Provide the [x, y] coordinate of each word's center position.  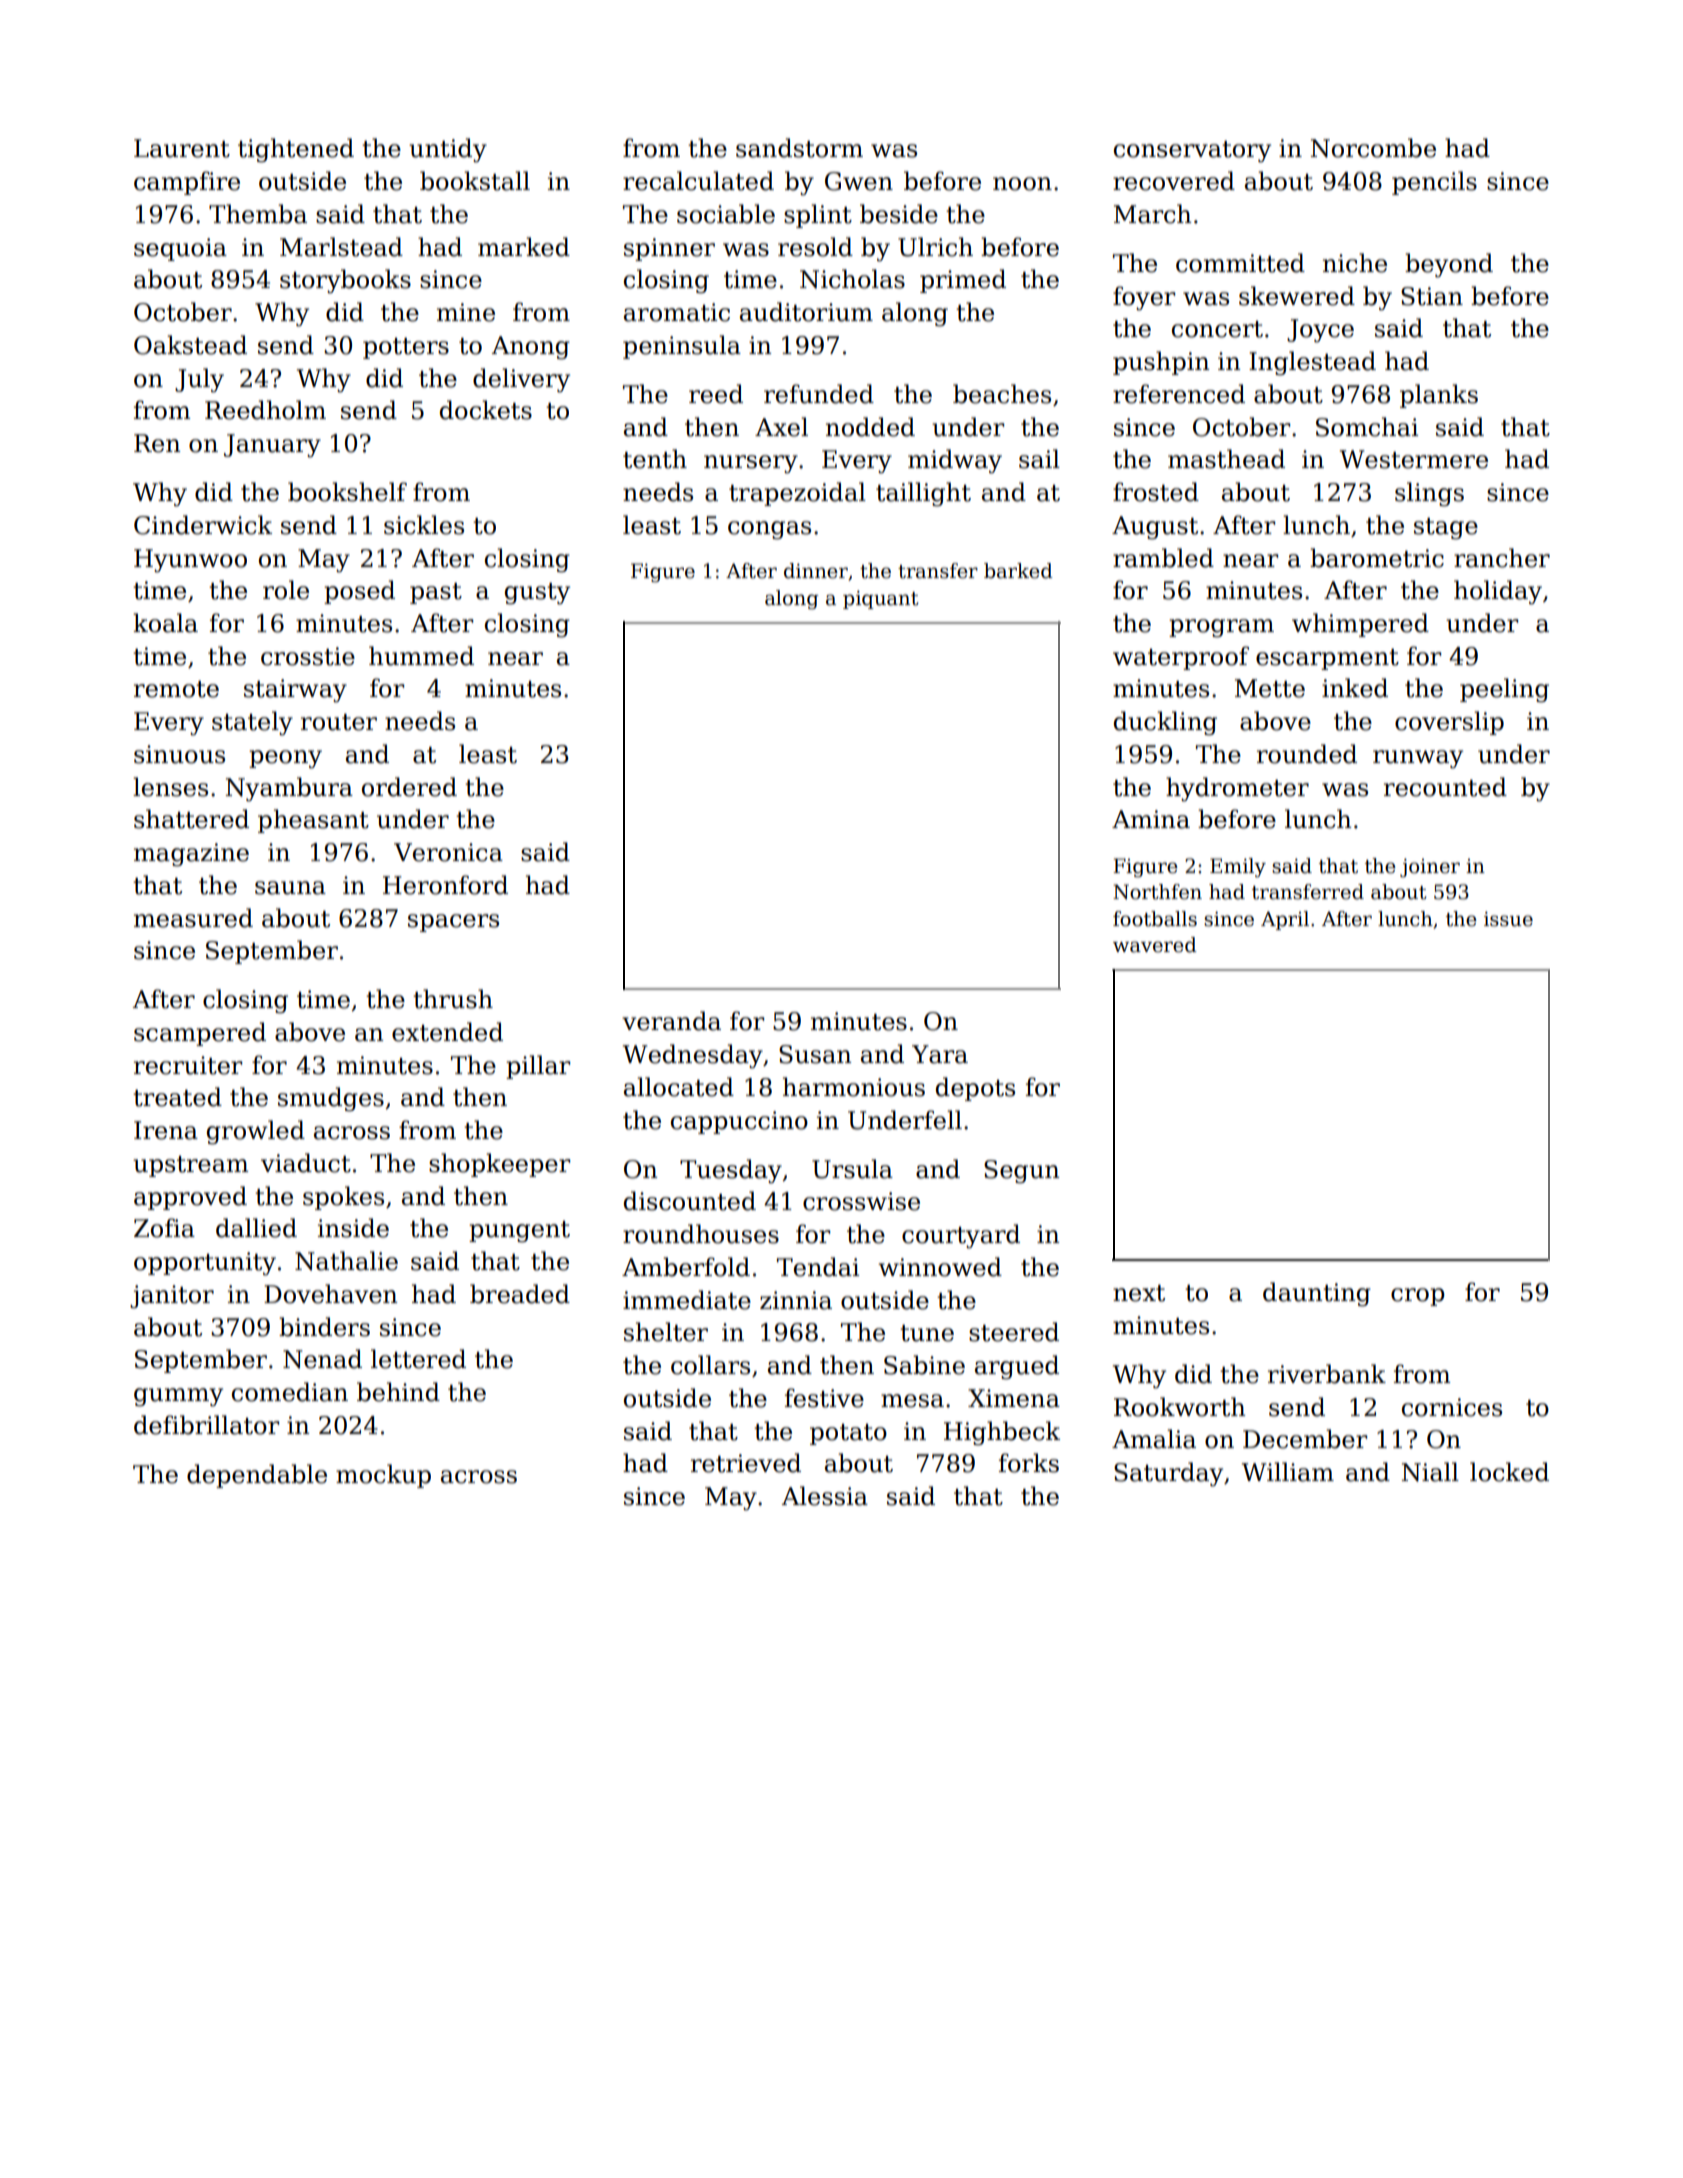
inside [353, 1228]
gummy [178, 1397]
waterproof [1181, 658]
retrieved [746, 1463]
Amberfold [686, 1267]
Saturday [1168, 1474]
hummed [421, 656]
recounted [1445, 787]
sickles [424, 525]
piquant [881, 600]
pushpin [1161, 363]
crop [1418, 1297]
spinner [669, 249]
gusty [537, 594]
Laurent [182, 148]
